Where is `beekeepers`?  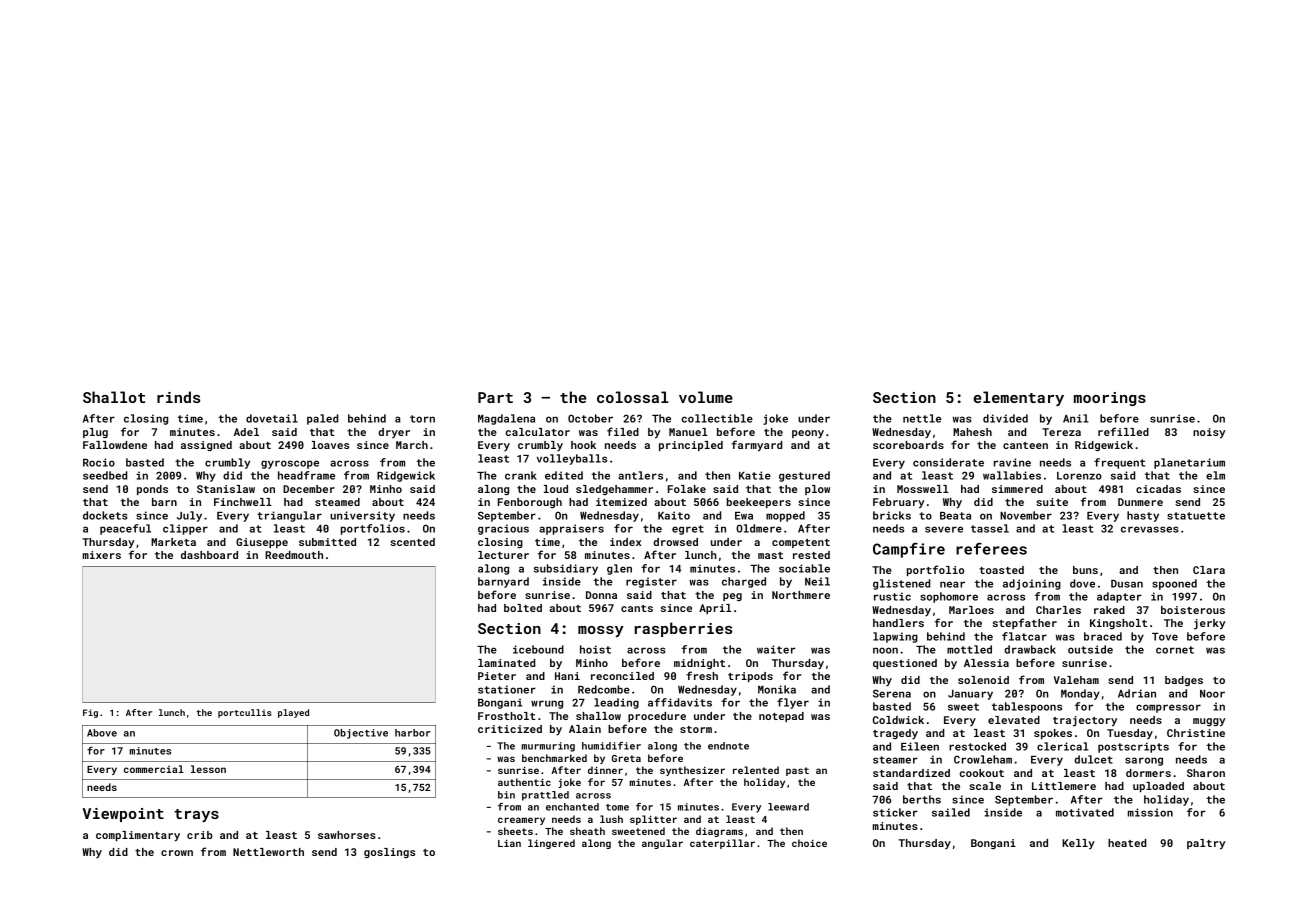
beekeepers is located at coordinates (759, 503).
